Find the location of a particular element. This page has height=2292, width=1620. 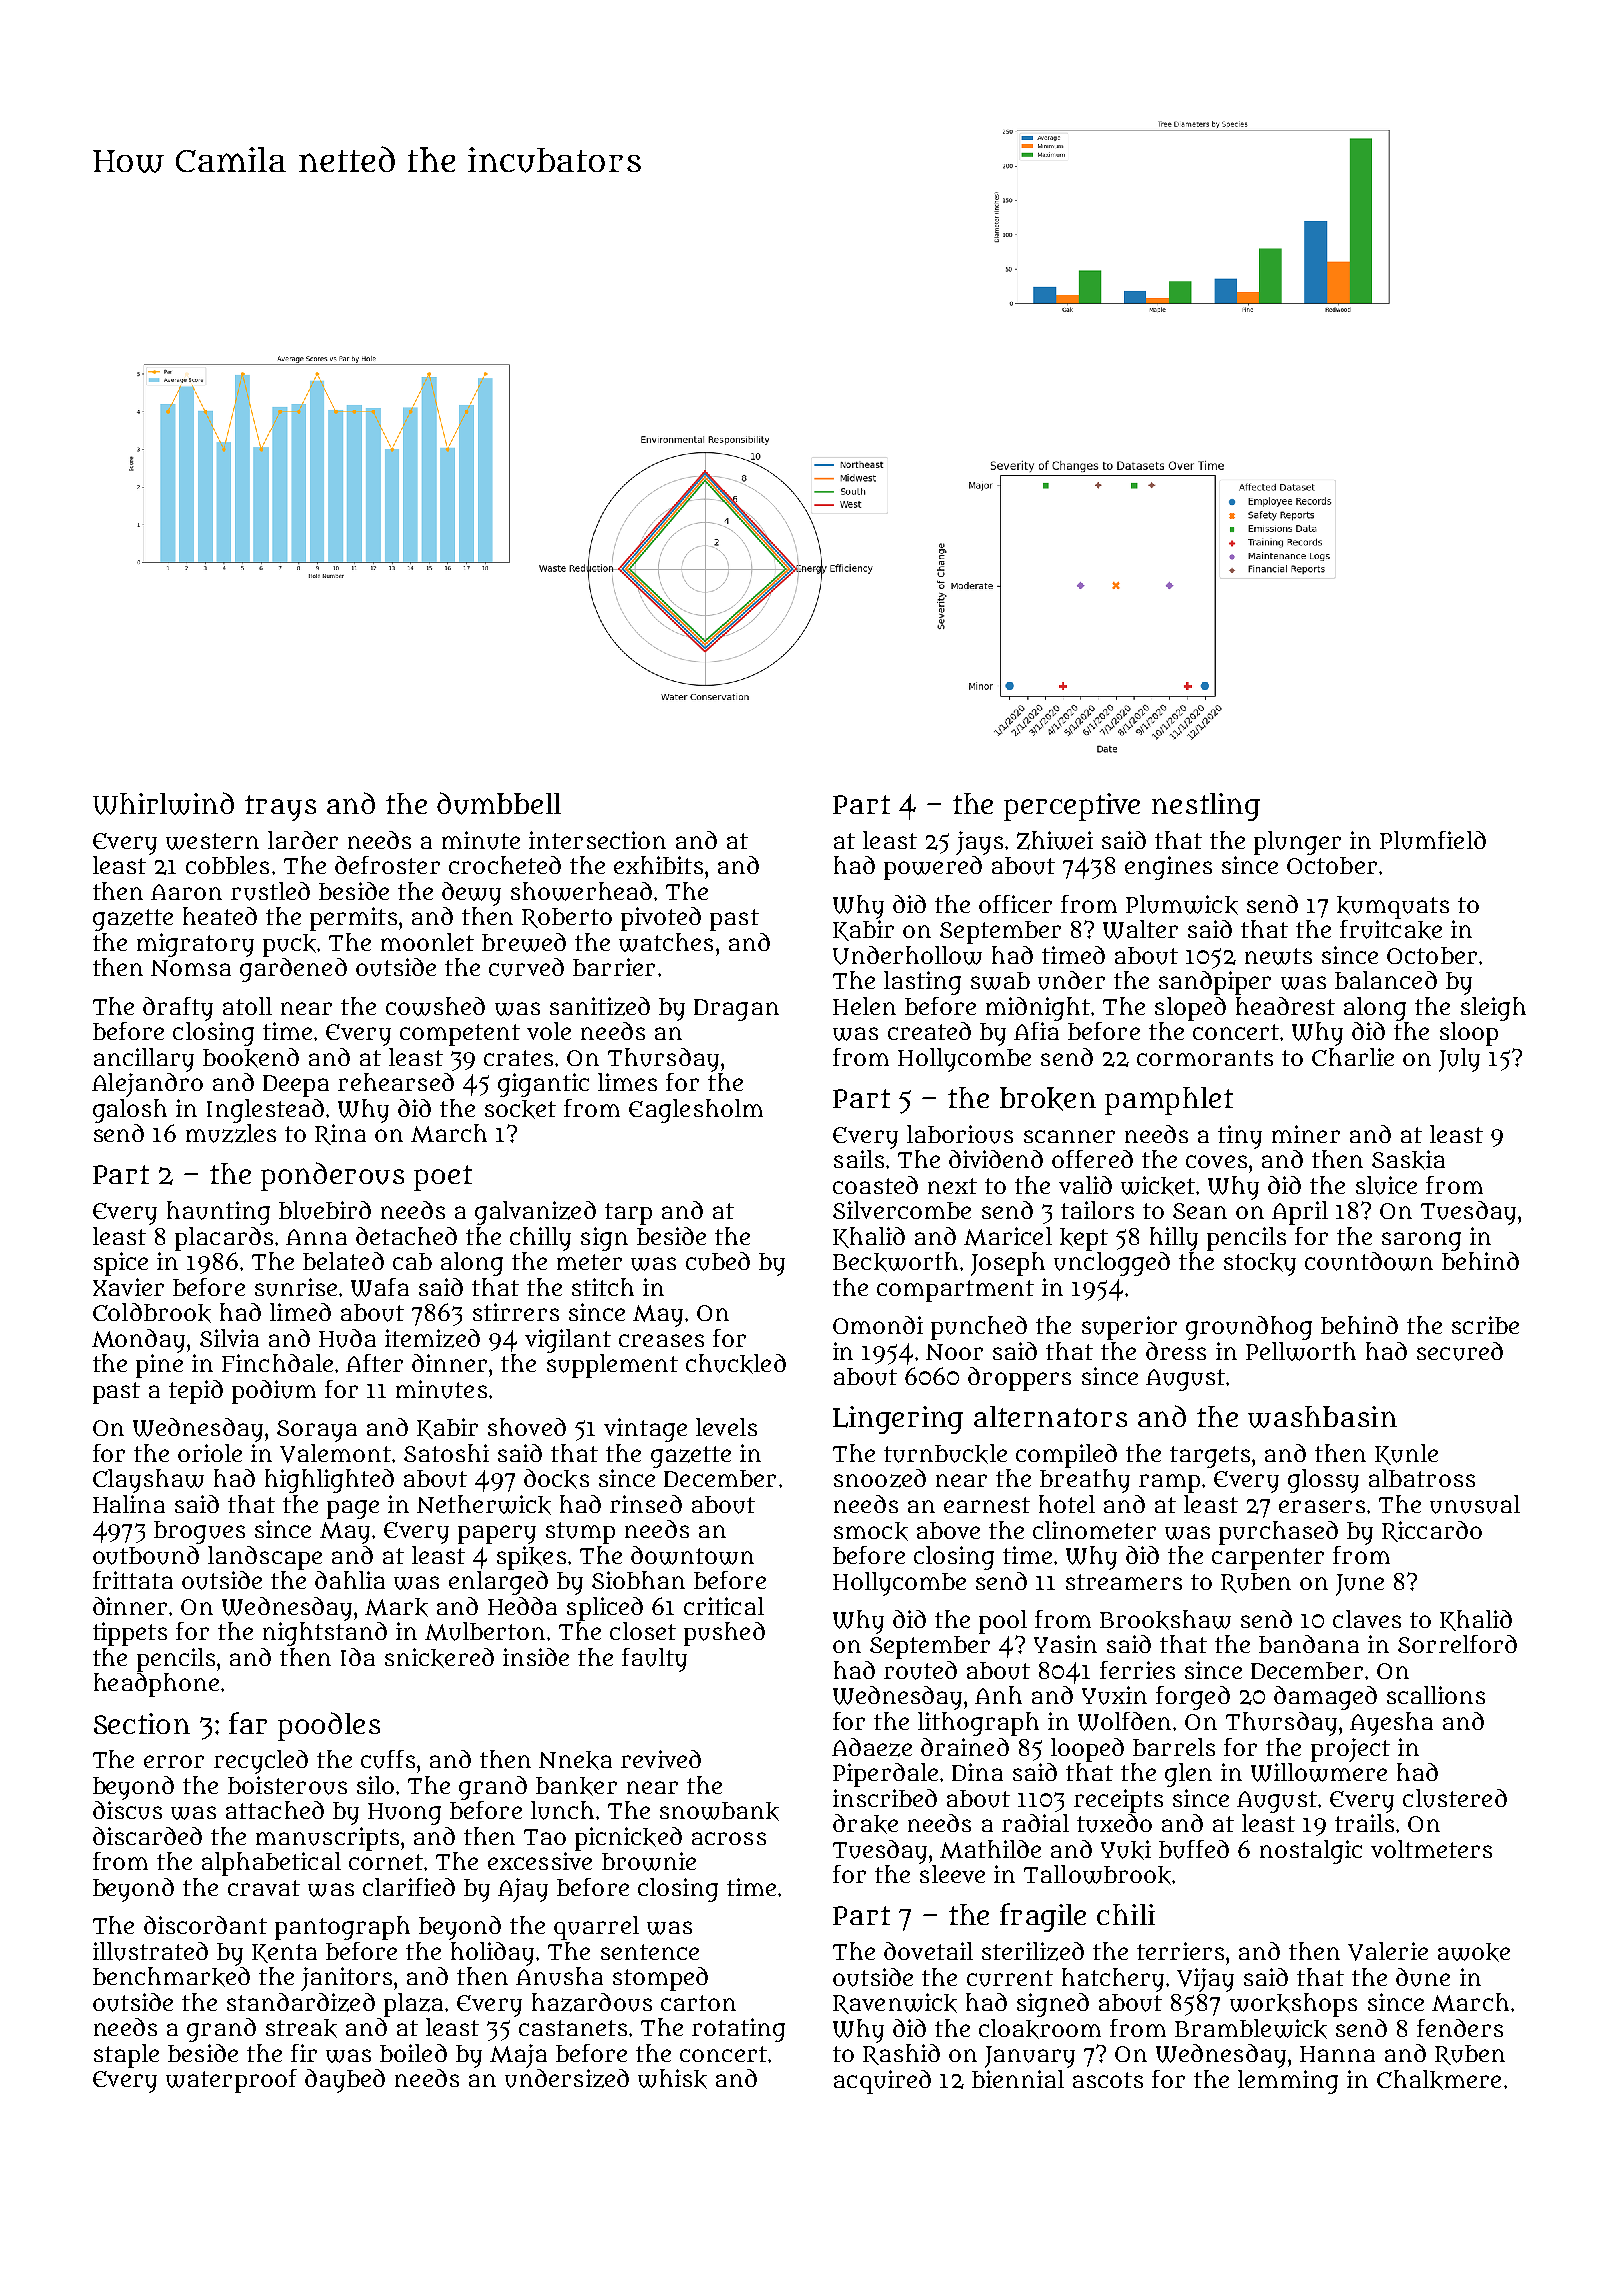

Sorrelford is located at coordinates (1457, 1644).
